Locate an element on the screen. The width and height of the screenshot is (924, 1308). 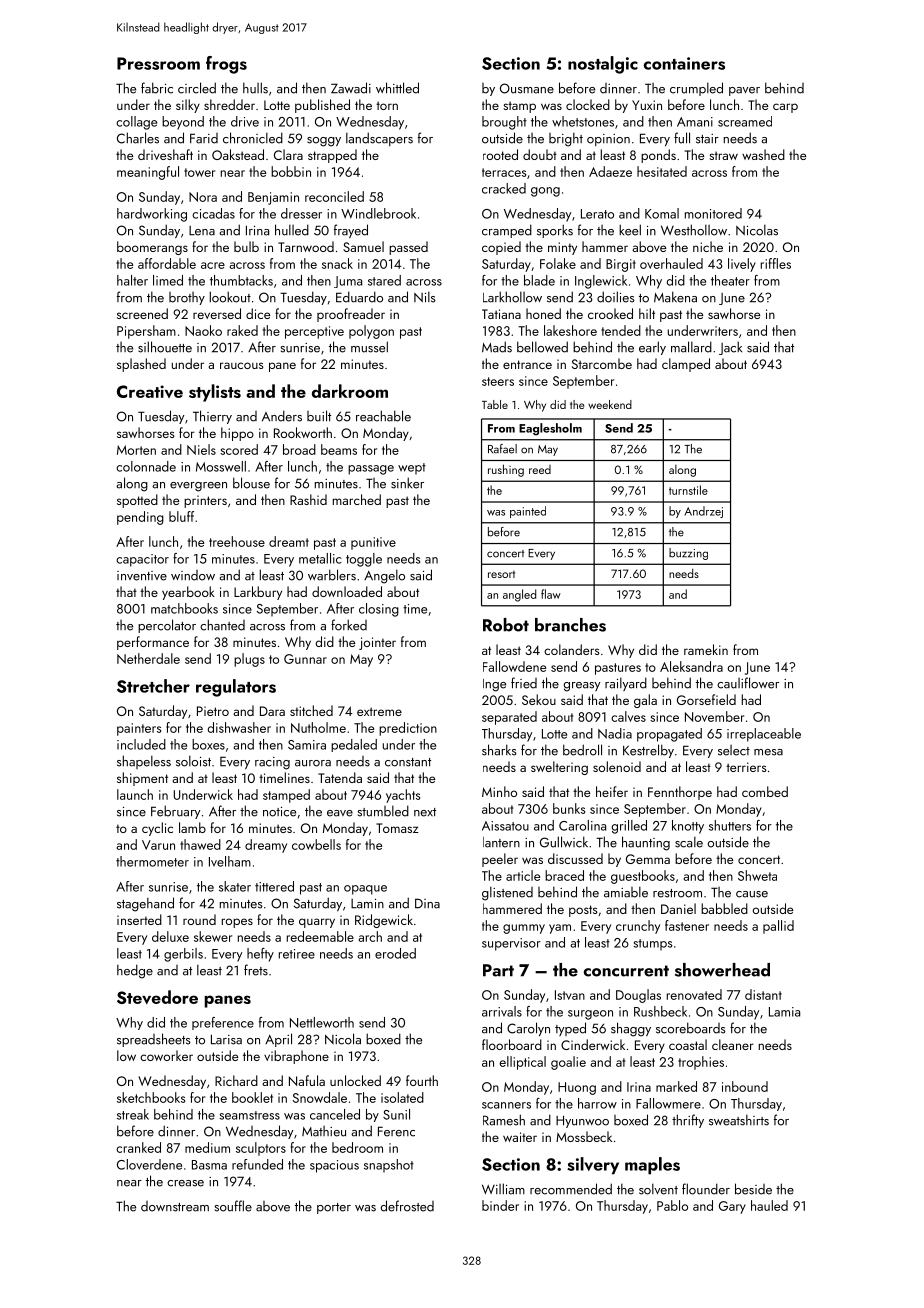
coworker is located at coordinates (166, 1055).
